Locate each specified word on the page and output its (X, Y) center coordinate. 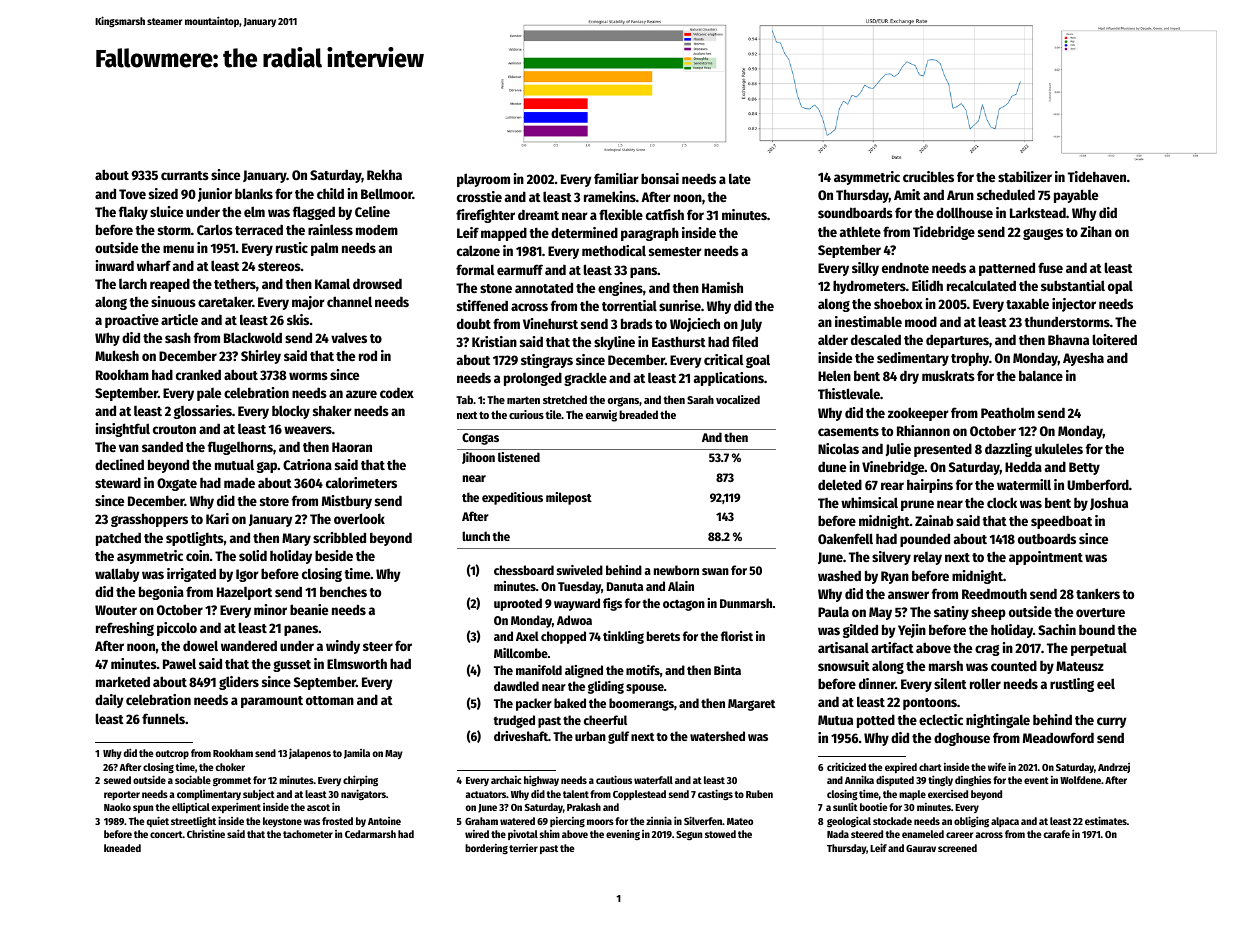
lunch (476, 536)
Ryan (895, 577)
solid (253, 555)
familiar (616, 178)
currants (185, 175)
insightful (123, 430)
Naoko (117, 807)
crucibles (928, 176)
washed (839, 575)
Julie (898, 449)
